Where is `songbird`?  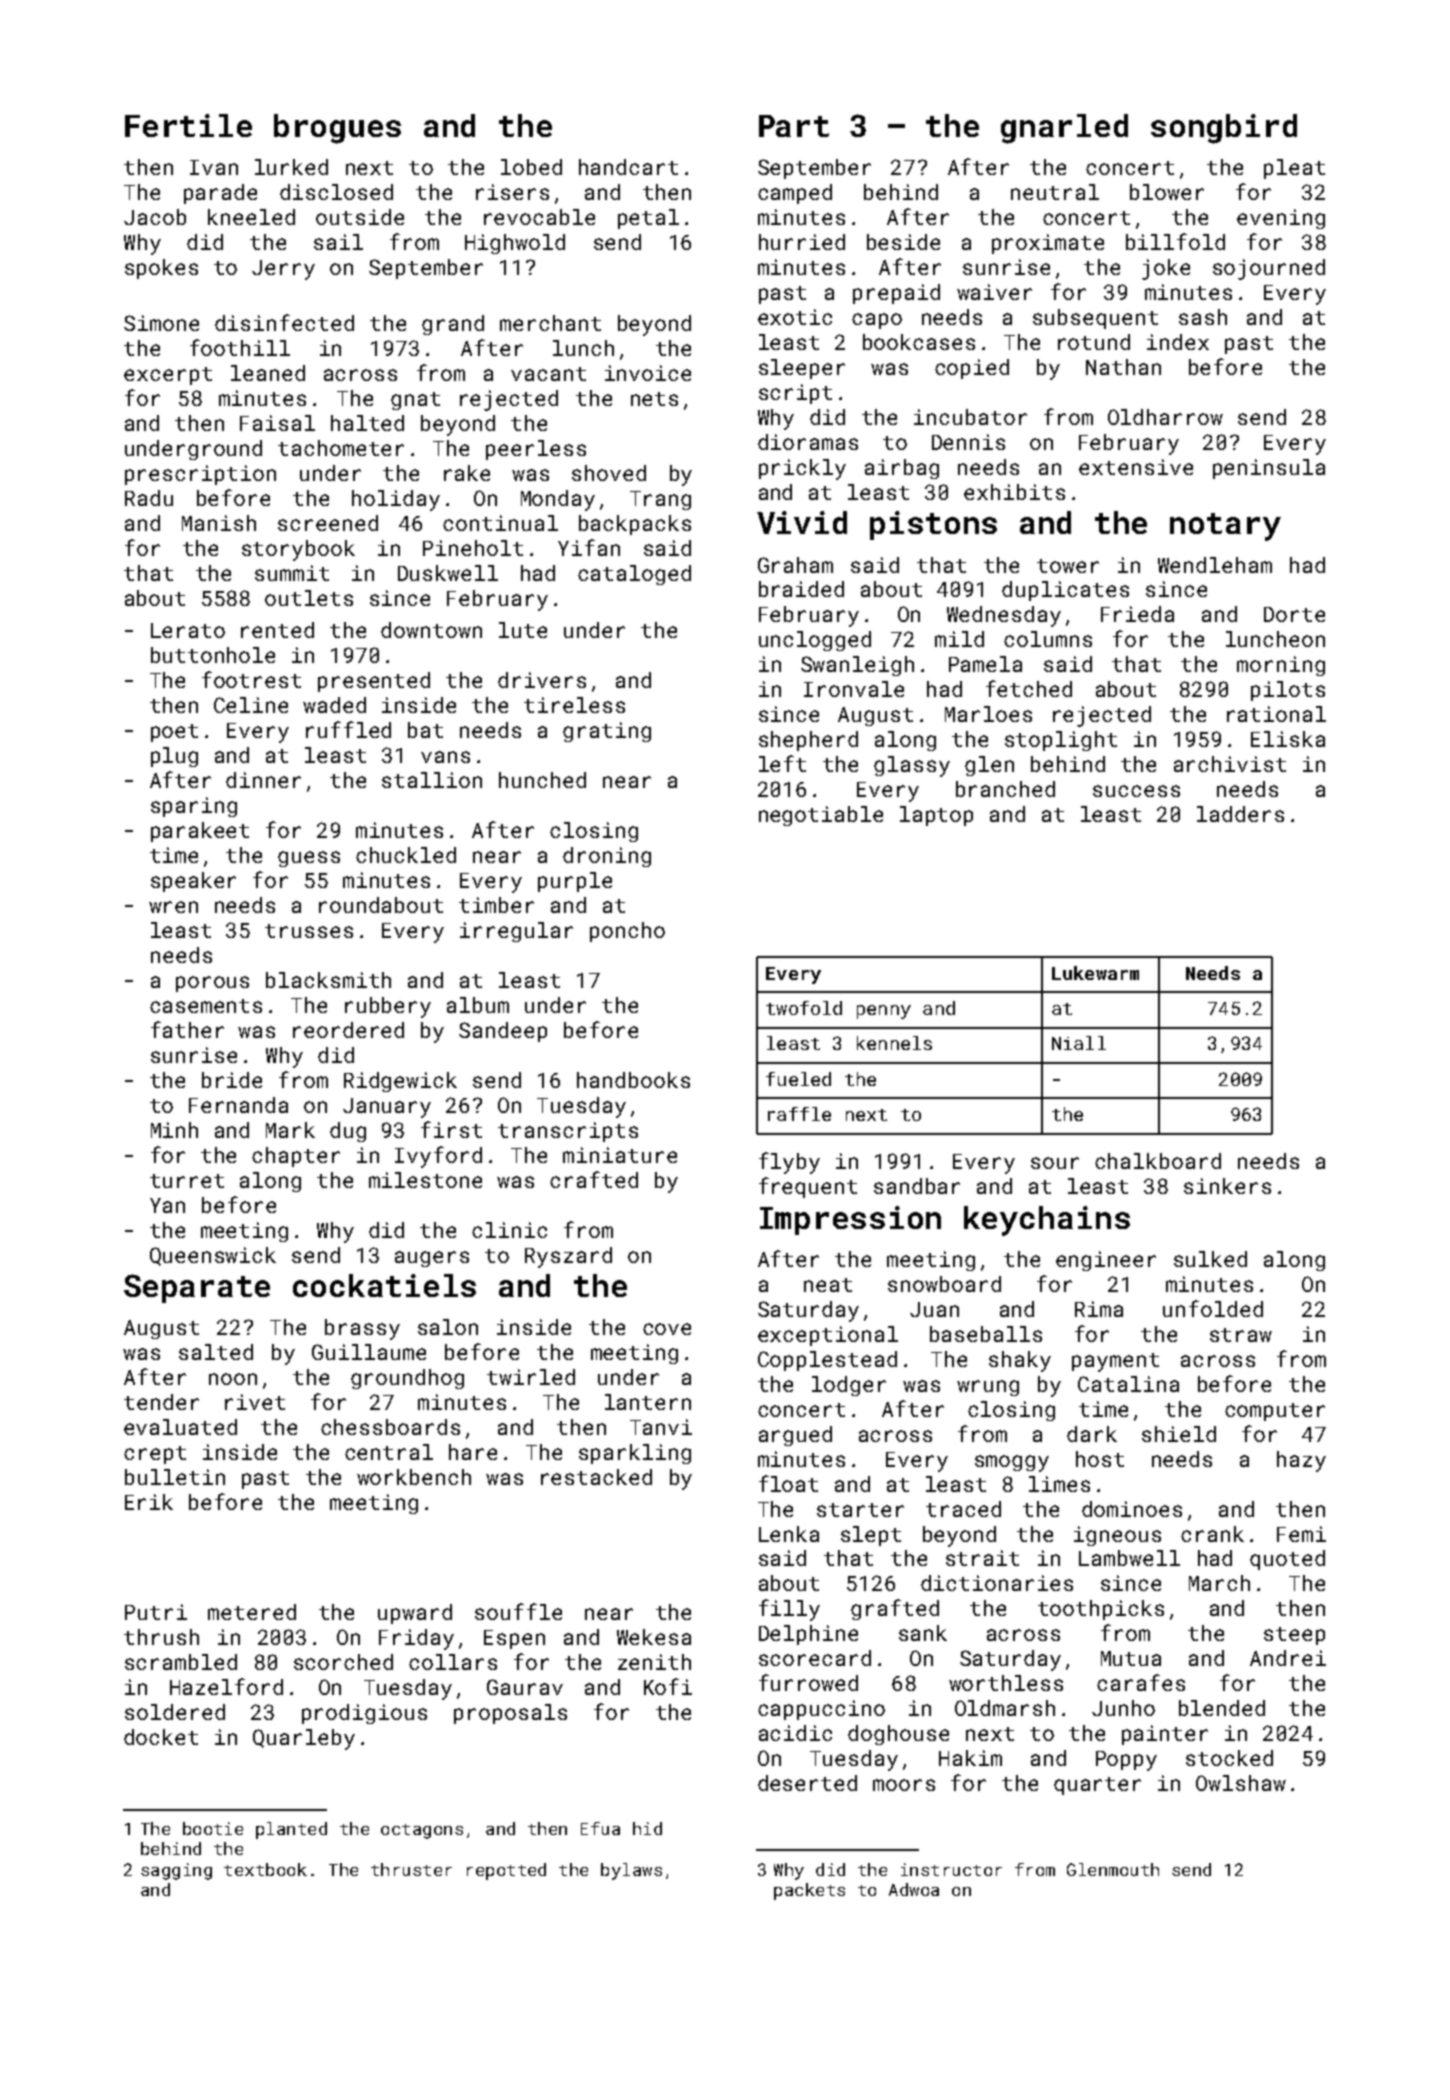
songbird is located at coordinates (1224, 129).
